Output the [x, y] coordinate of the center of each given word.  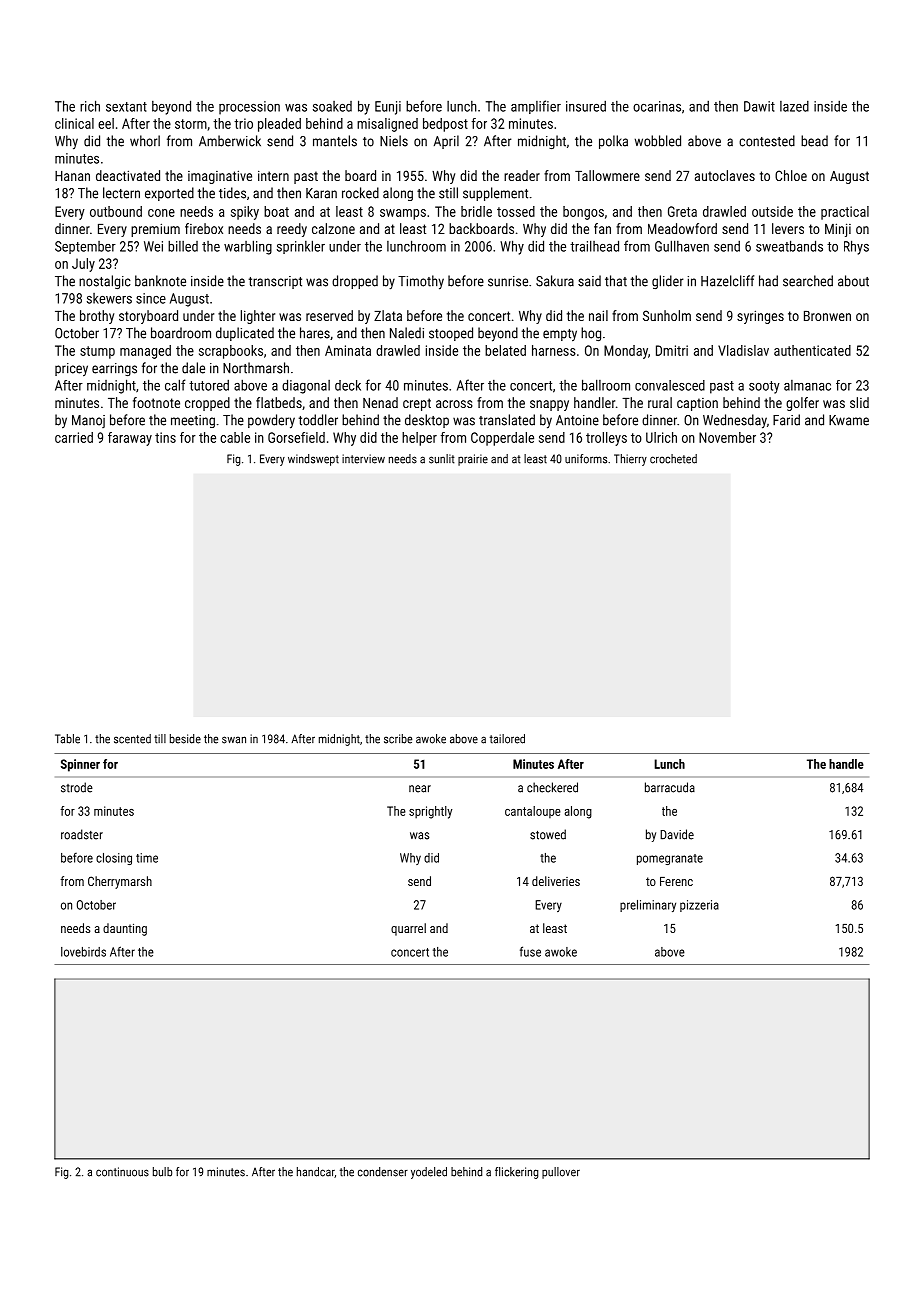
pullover [561, 1173]
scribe [398, 739]
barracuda [670, 787]
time [147, 858]
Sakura [555, 281]
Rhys [856, 247]
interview [363, 459]
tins [165, 437]
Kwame [849, 420]
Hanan [72, 176]
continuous [122, 1172]
